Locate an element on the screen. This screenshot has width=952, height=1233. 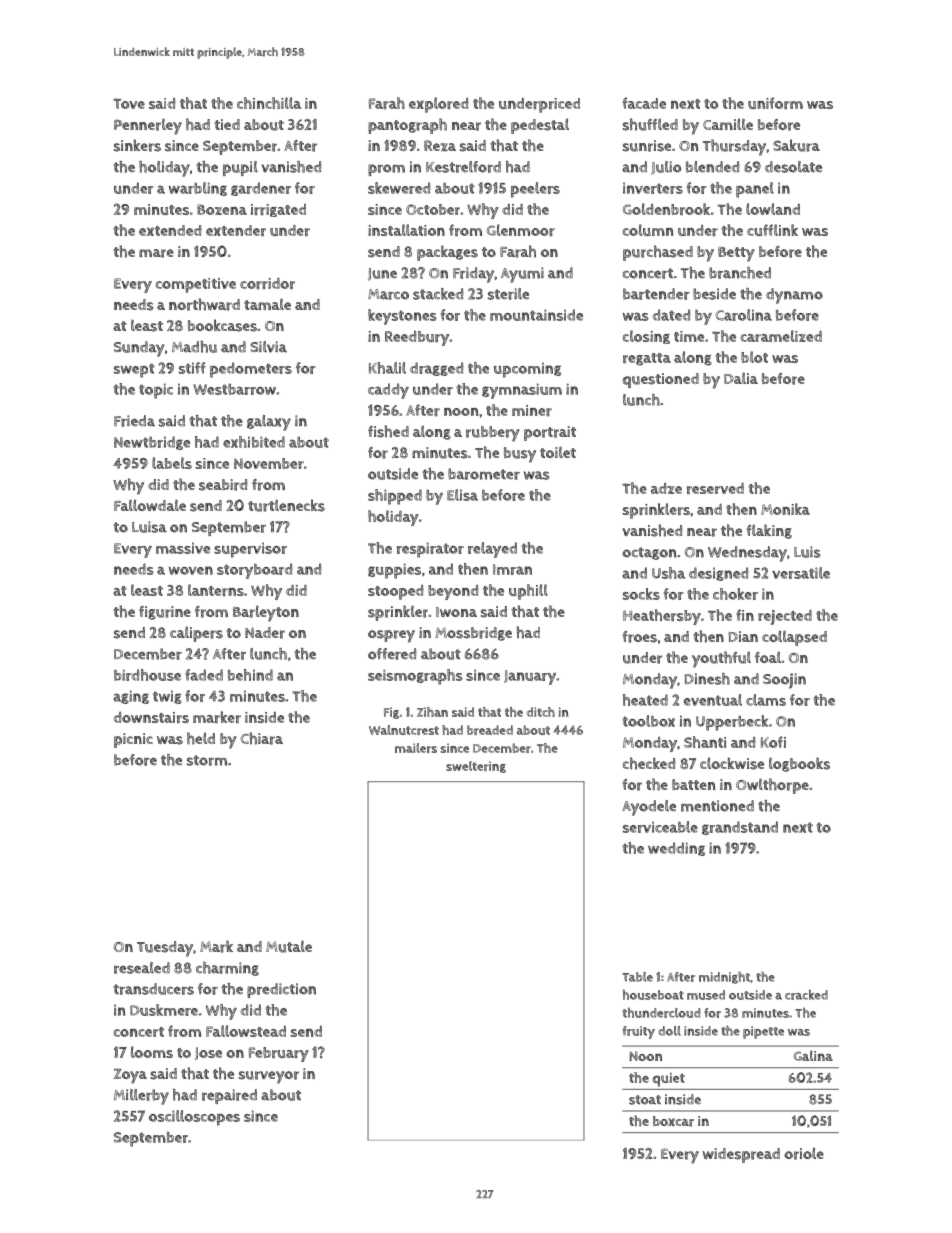
pedestal is located at coordinates (540, 126).
